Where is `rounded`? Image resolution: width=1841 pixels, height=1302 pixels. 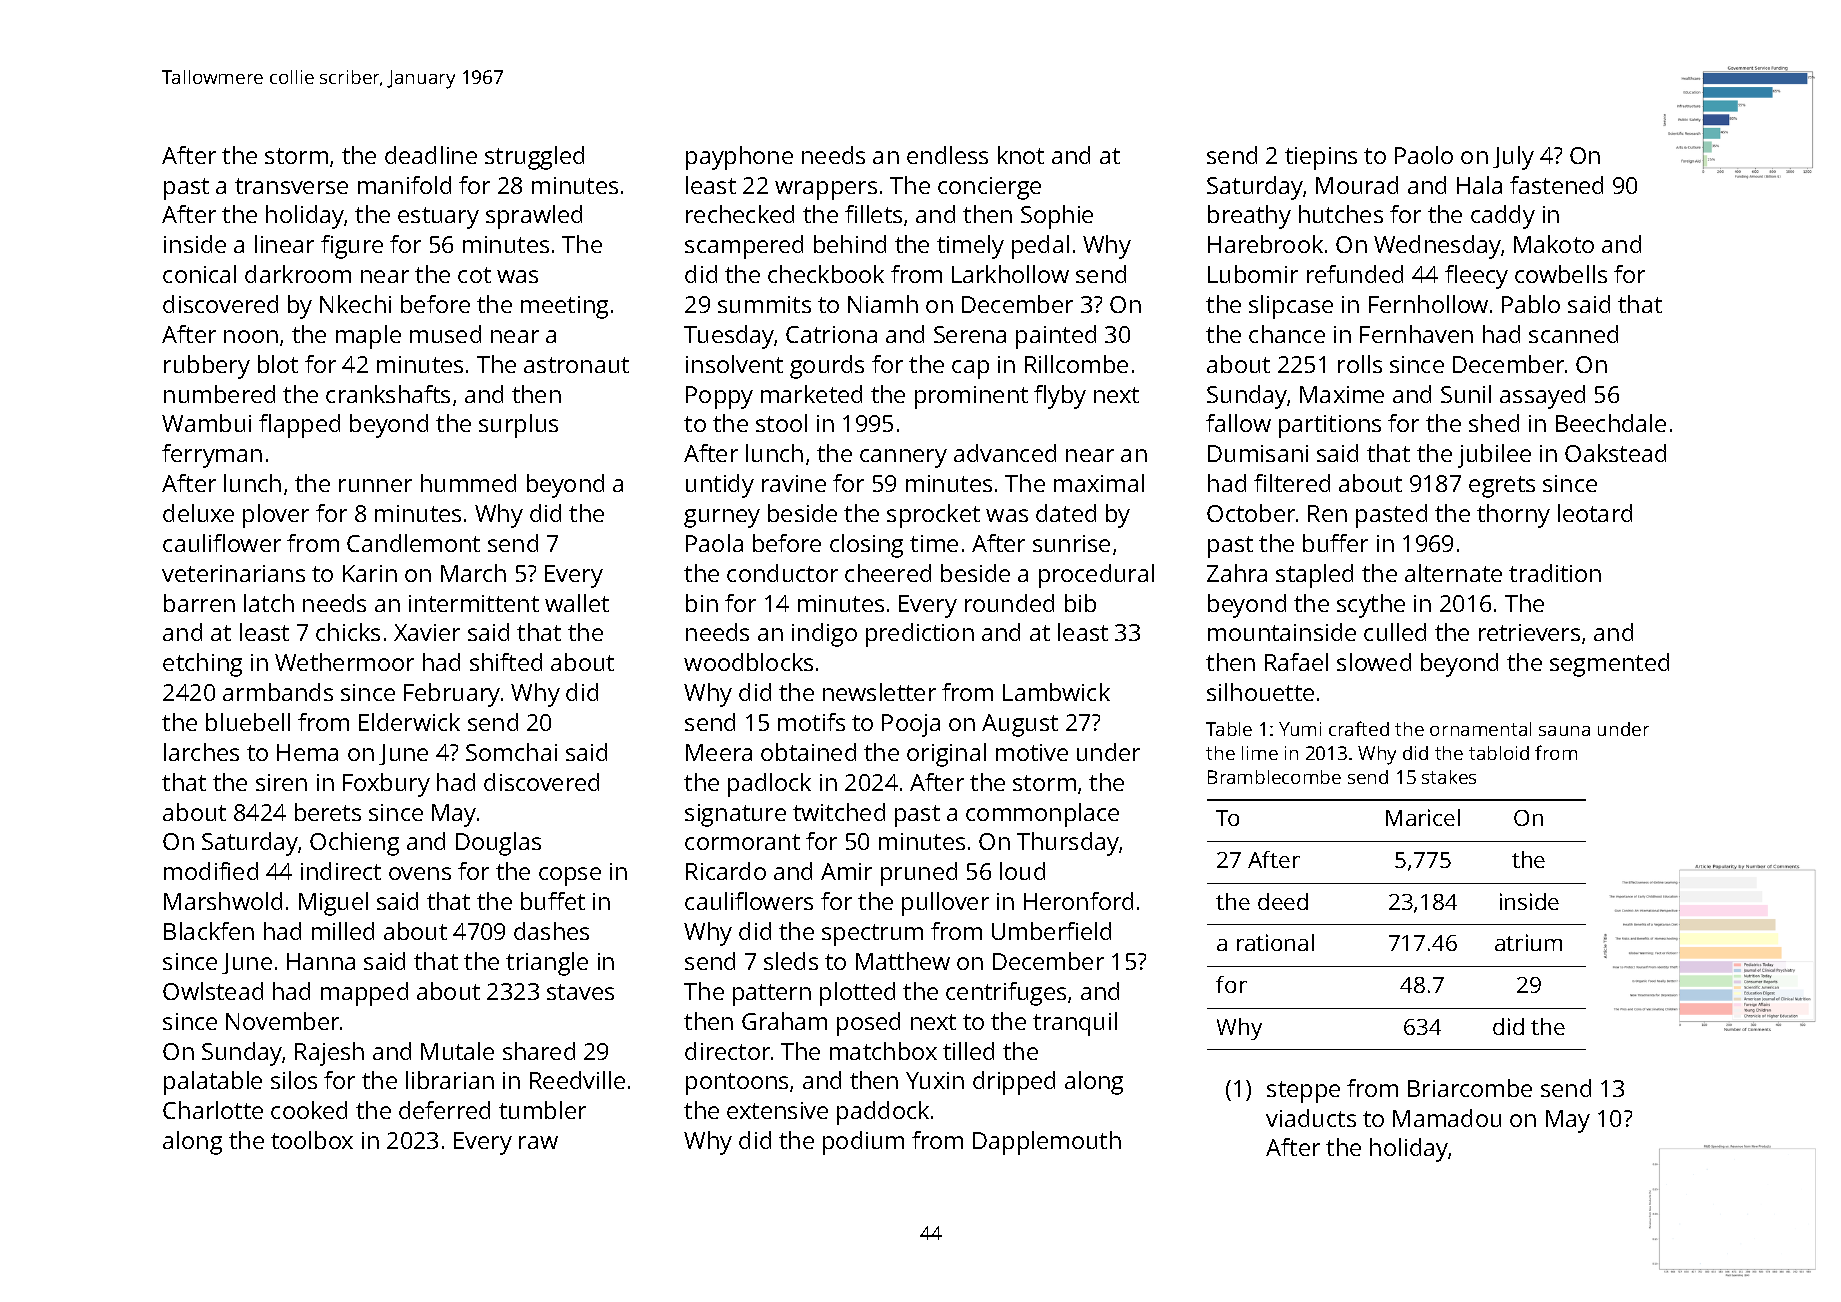 rounded is located at coordinates (1009, 603).
